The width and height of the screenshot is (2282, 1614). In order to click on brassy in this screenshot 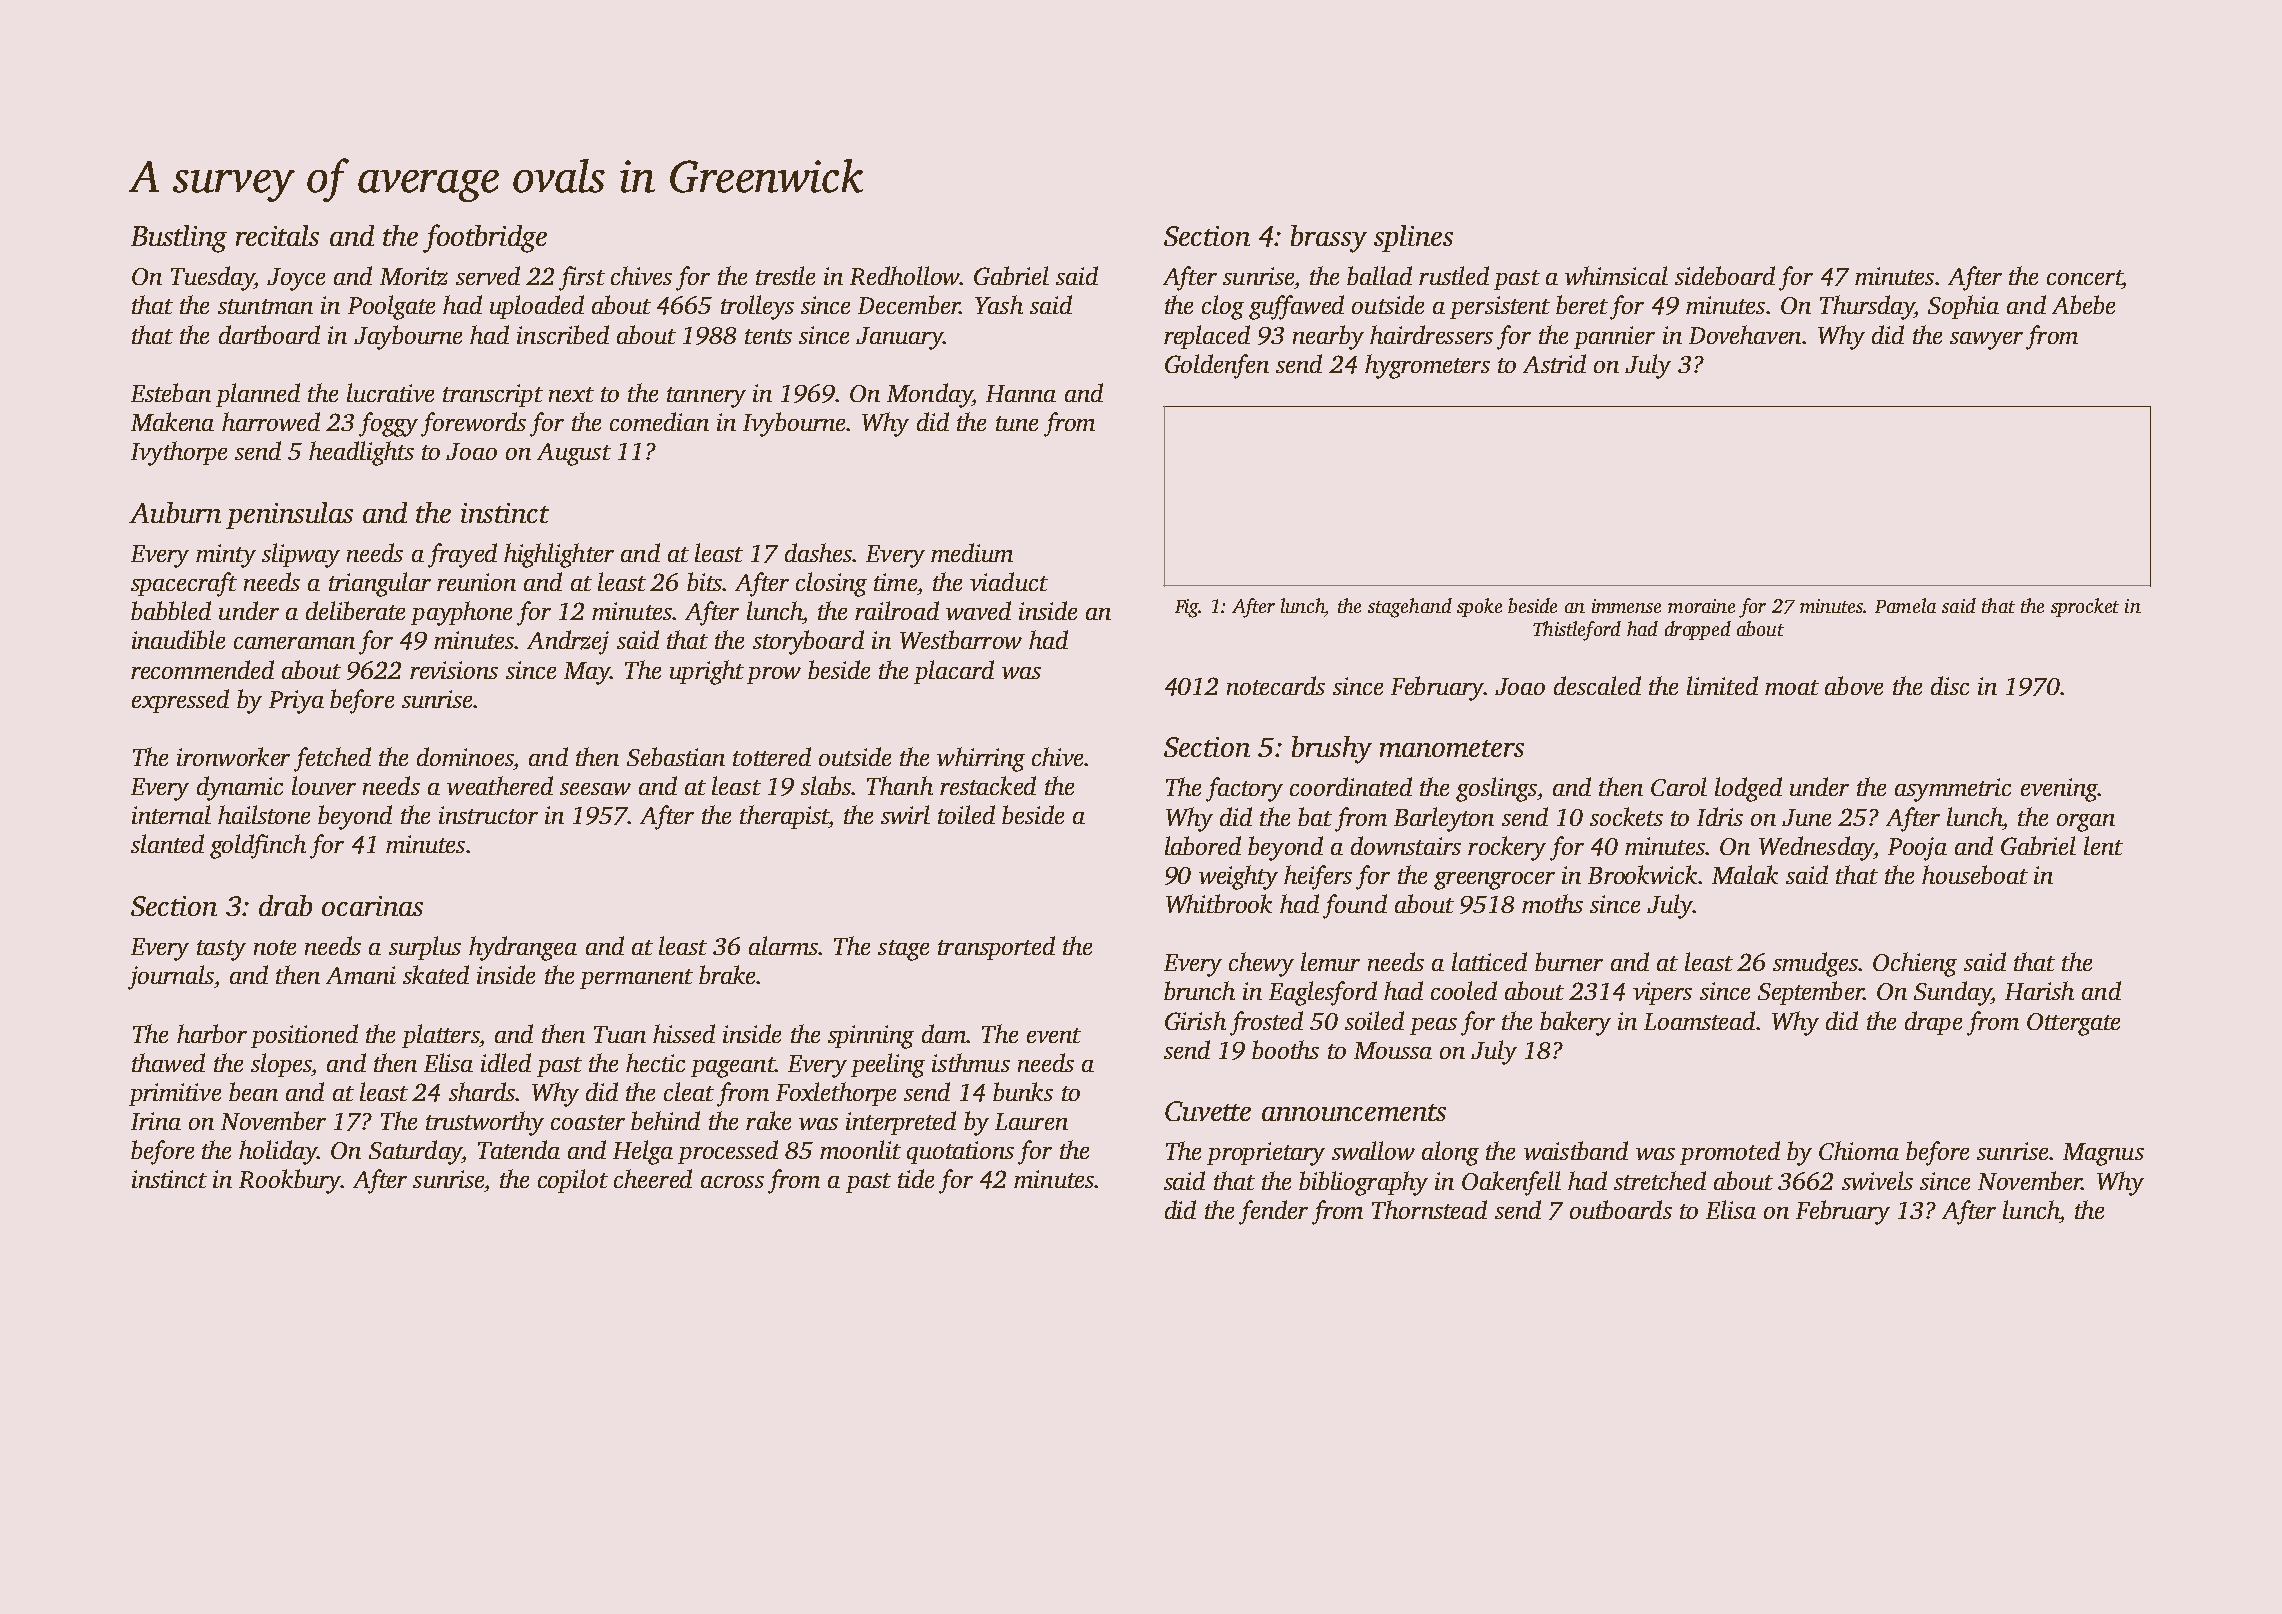, I will do `click(1329, 239)`.
